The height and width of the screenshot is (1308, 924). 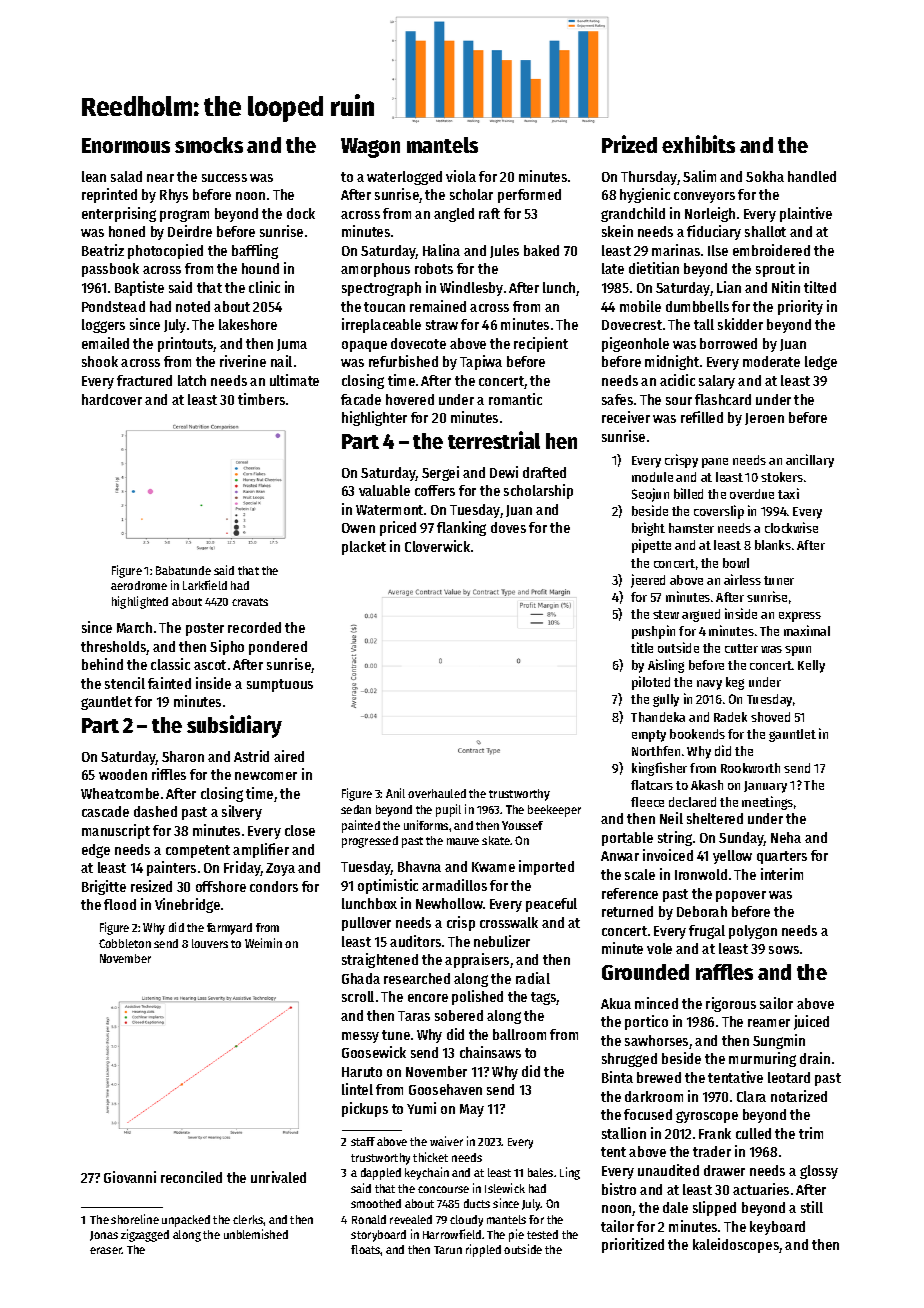 I want to click on coffers, so click(x=435, y=490).
